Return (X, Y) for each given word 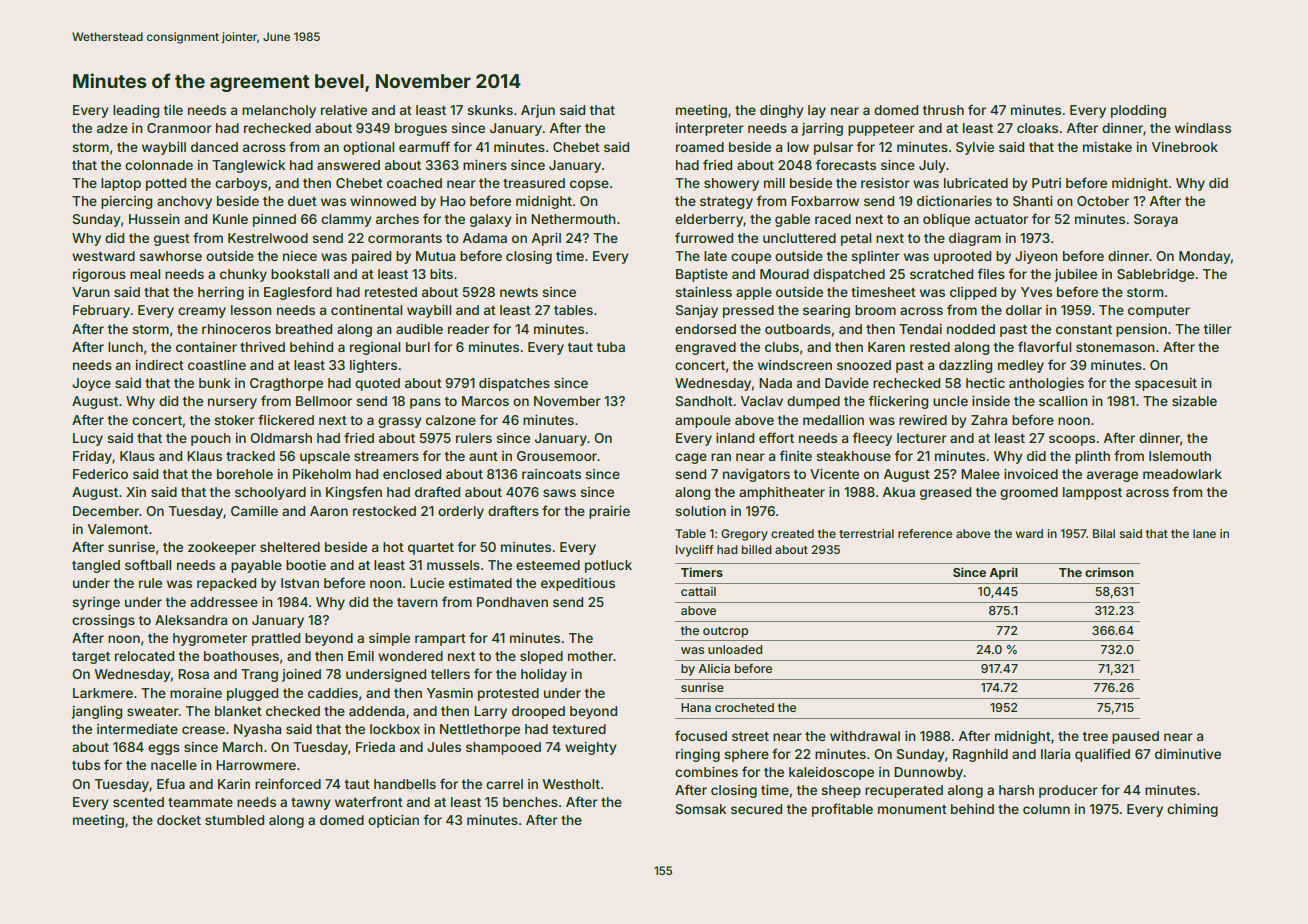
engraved (705, 348)
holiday (544, 675)
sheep (841, 791)
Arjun (538, 111)
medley (1021, 366)
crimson (1109, 572)
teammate (200, 802)
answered (348, 165)
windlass (1203, 128)
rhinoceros (236, 329)
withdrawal (865, 736)
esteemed (548, 565)
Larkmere (103, 693)
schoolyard (270, 493)
